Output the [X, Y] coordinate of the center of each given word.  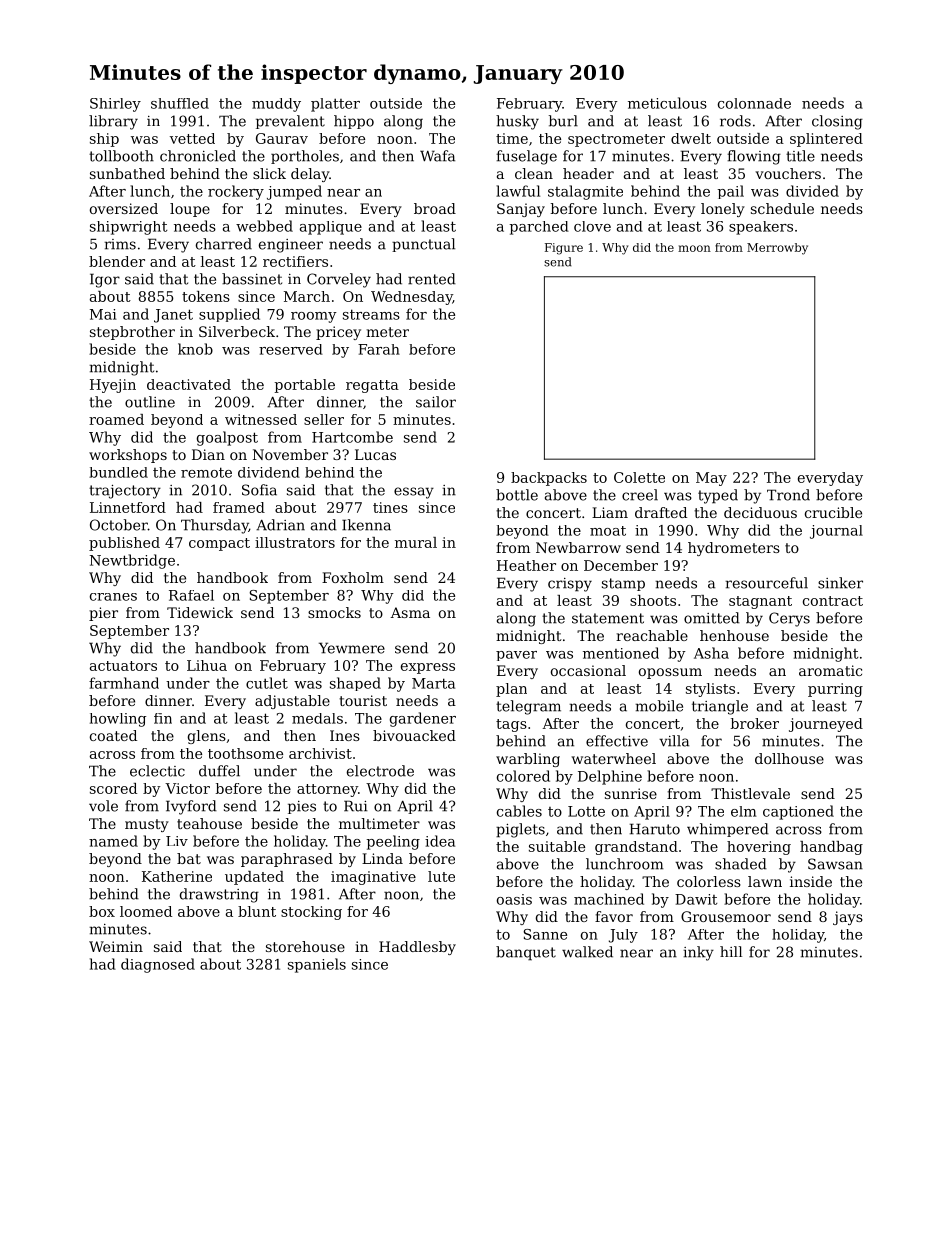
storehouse [305, 946]
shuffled [180, 103]
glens [207, 737]
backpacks [549, 479]
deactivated [189, 384]
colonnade [754, 103]
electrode [380, 771]
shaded [741, 864]
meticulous [667, 103]
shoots [653, 600]
